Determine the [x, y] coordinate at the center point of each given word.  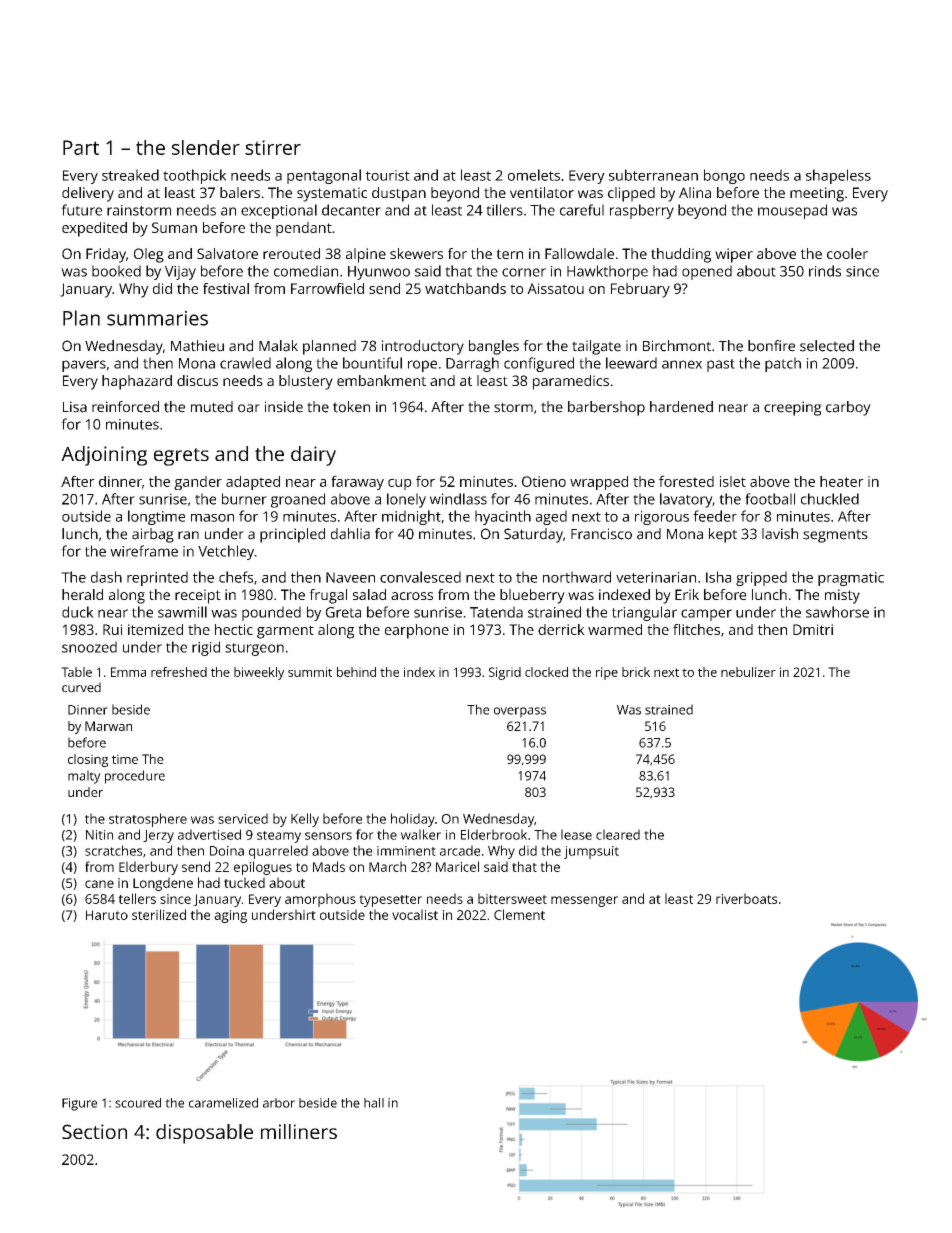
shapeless [838, 176]
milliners [299, 1131]
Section [94, 1131]
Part [81, 147]
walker [421, 834]
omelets [534, 175]
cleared [618, 834]
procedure [135, 777]
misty [842, 596]
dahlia [350, 534]
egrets [181, 457]
